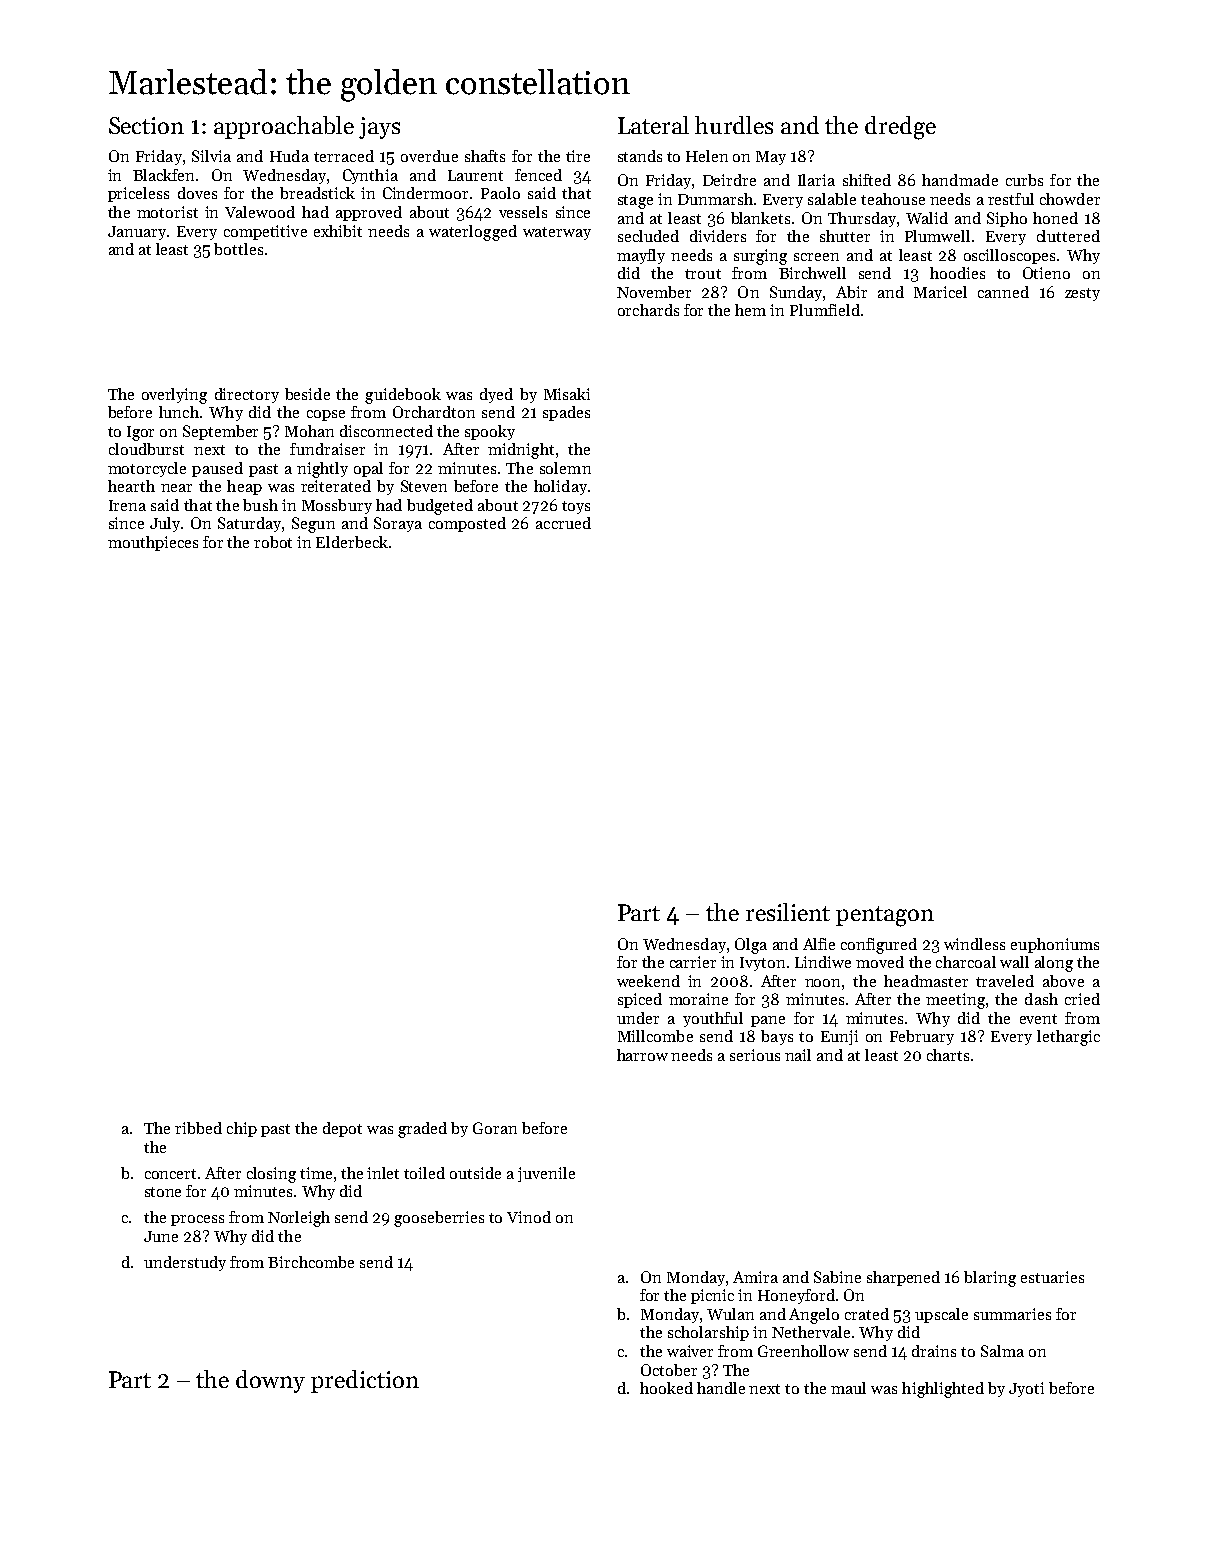  I want to click on Lateral, so click(653, 125).
